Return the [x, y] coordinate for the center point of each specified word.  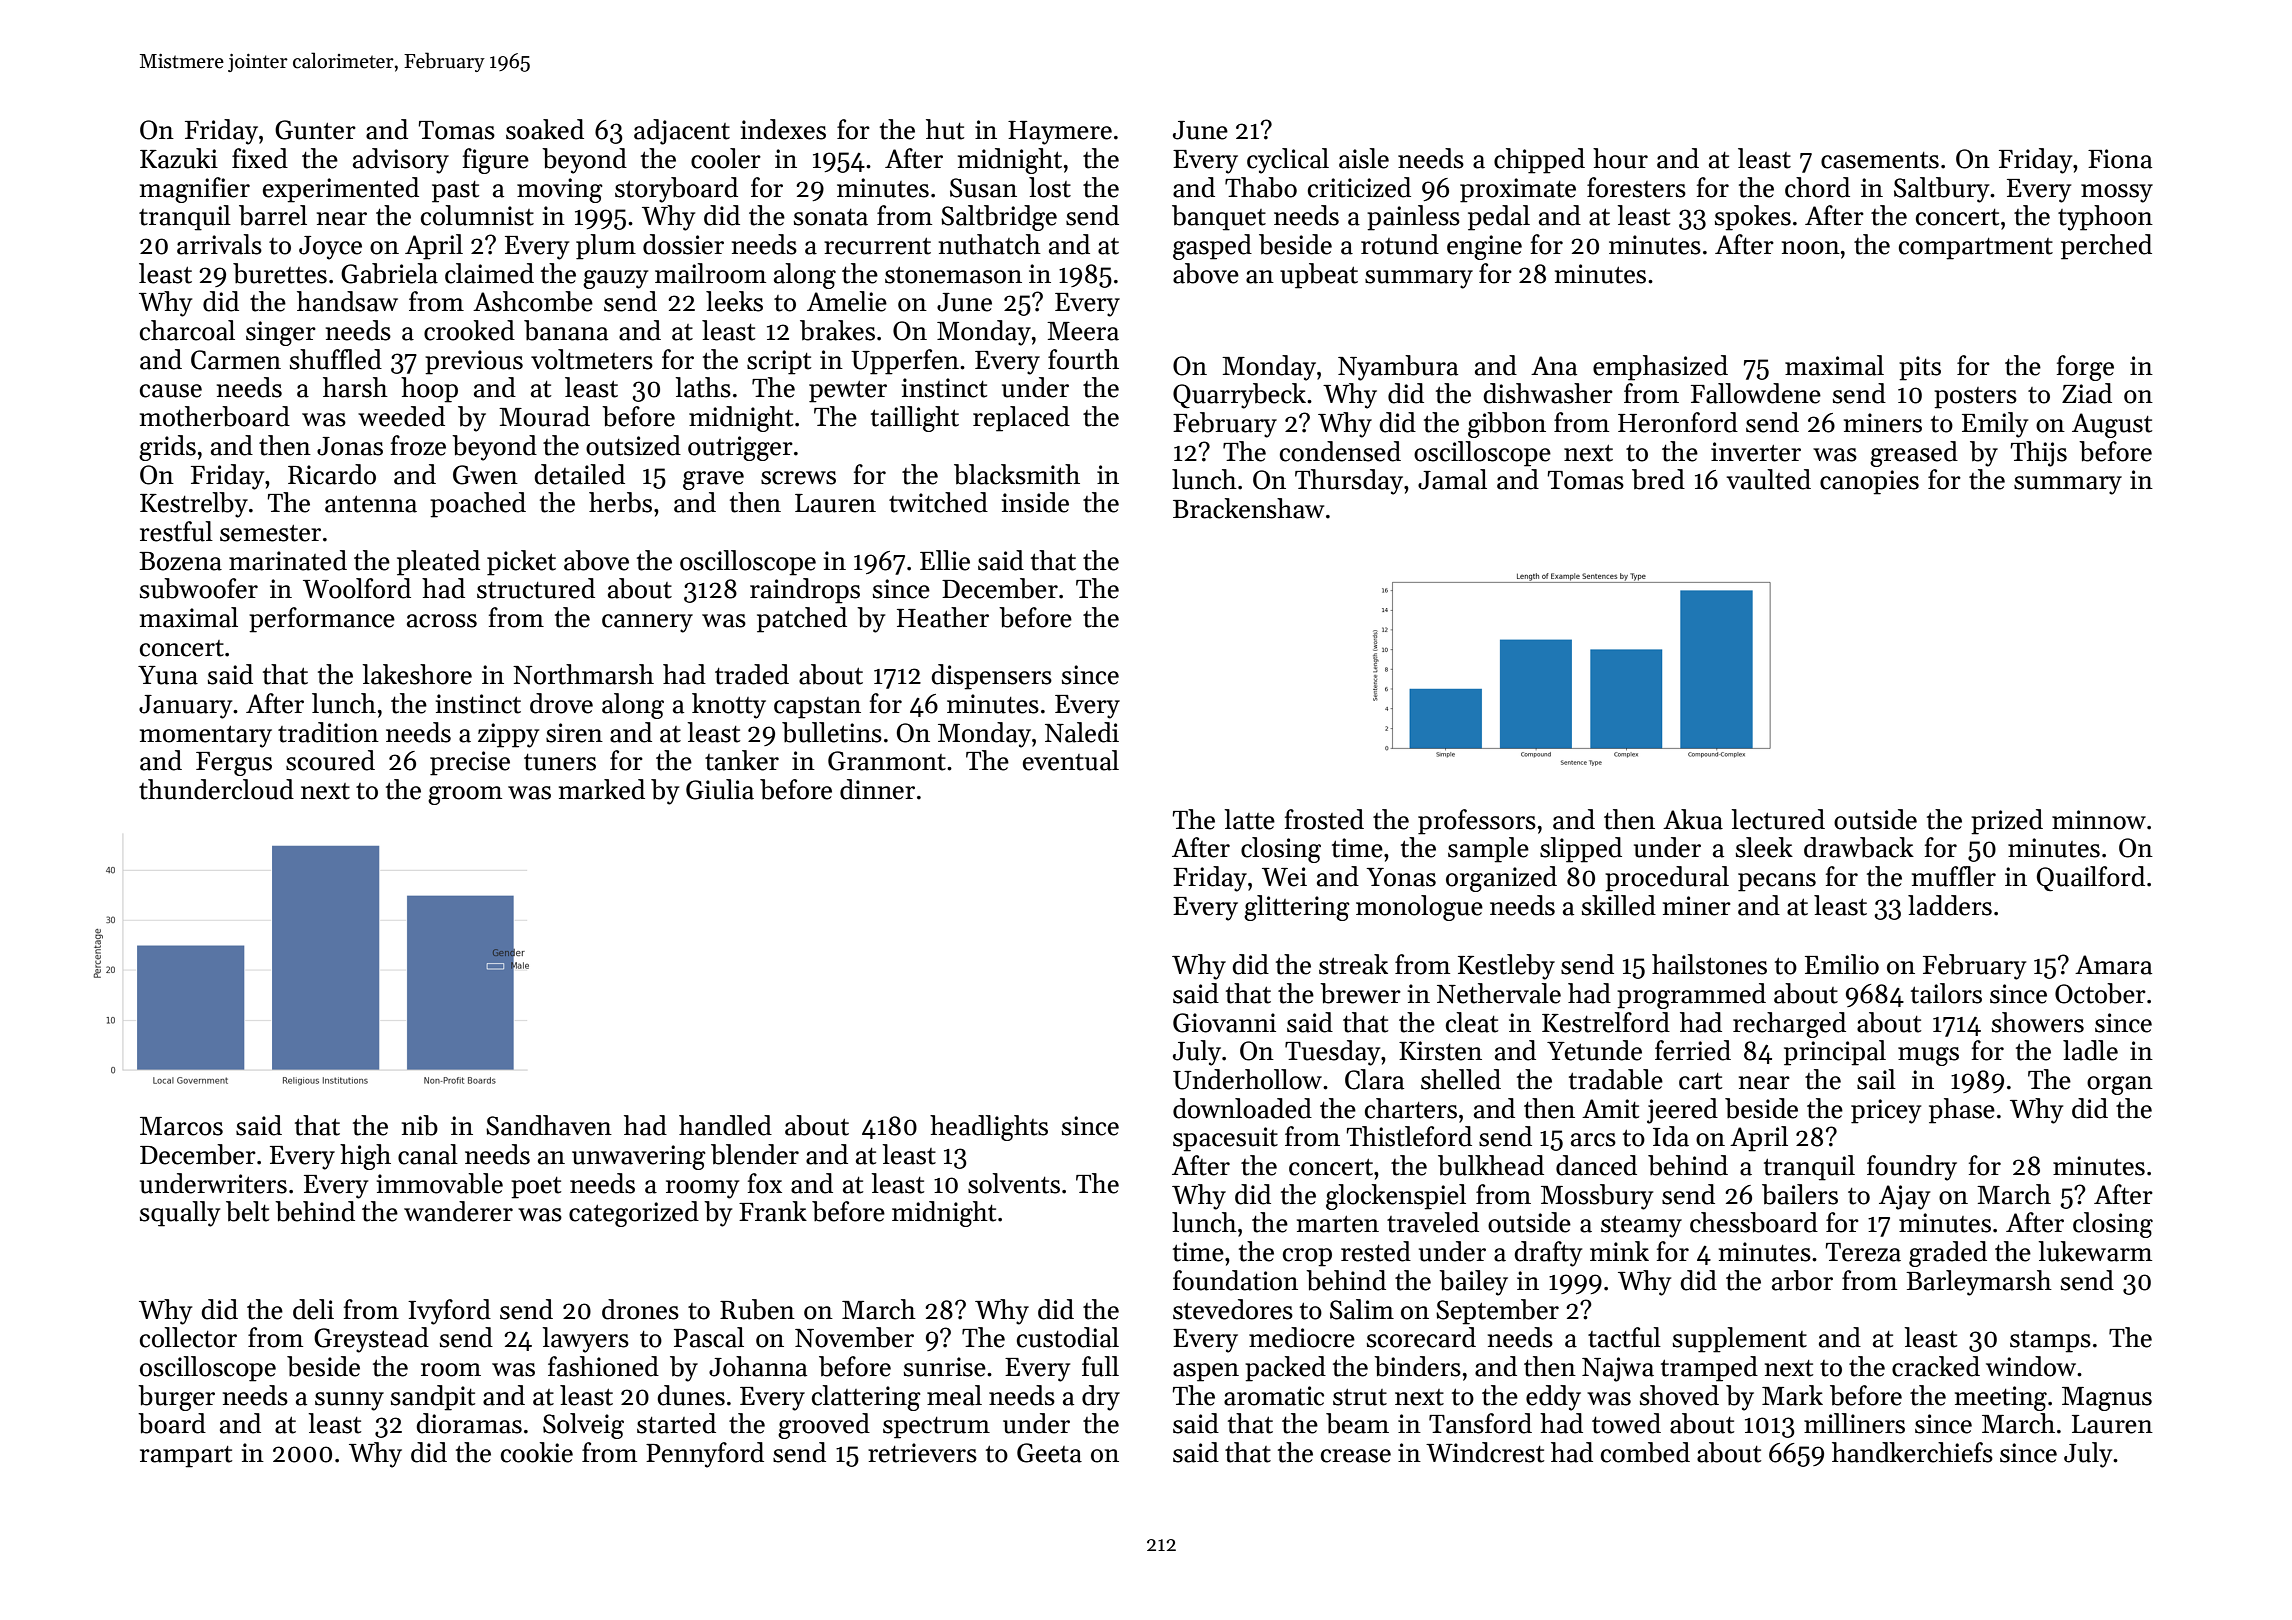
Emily [1995, 425]
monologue [1419, 908]
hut [945, 129]
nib [420, 1125]
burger [176, 1398]
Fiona [2120, 159]
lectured [1778, 819]
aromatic [1274, 1396]
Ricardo [332, 474]
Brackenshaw [1248, 508]
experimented [341, 190]
